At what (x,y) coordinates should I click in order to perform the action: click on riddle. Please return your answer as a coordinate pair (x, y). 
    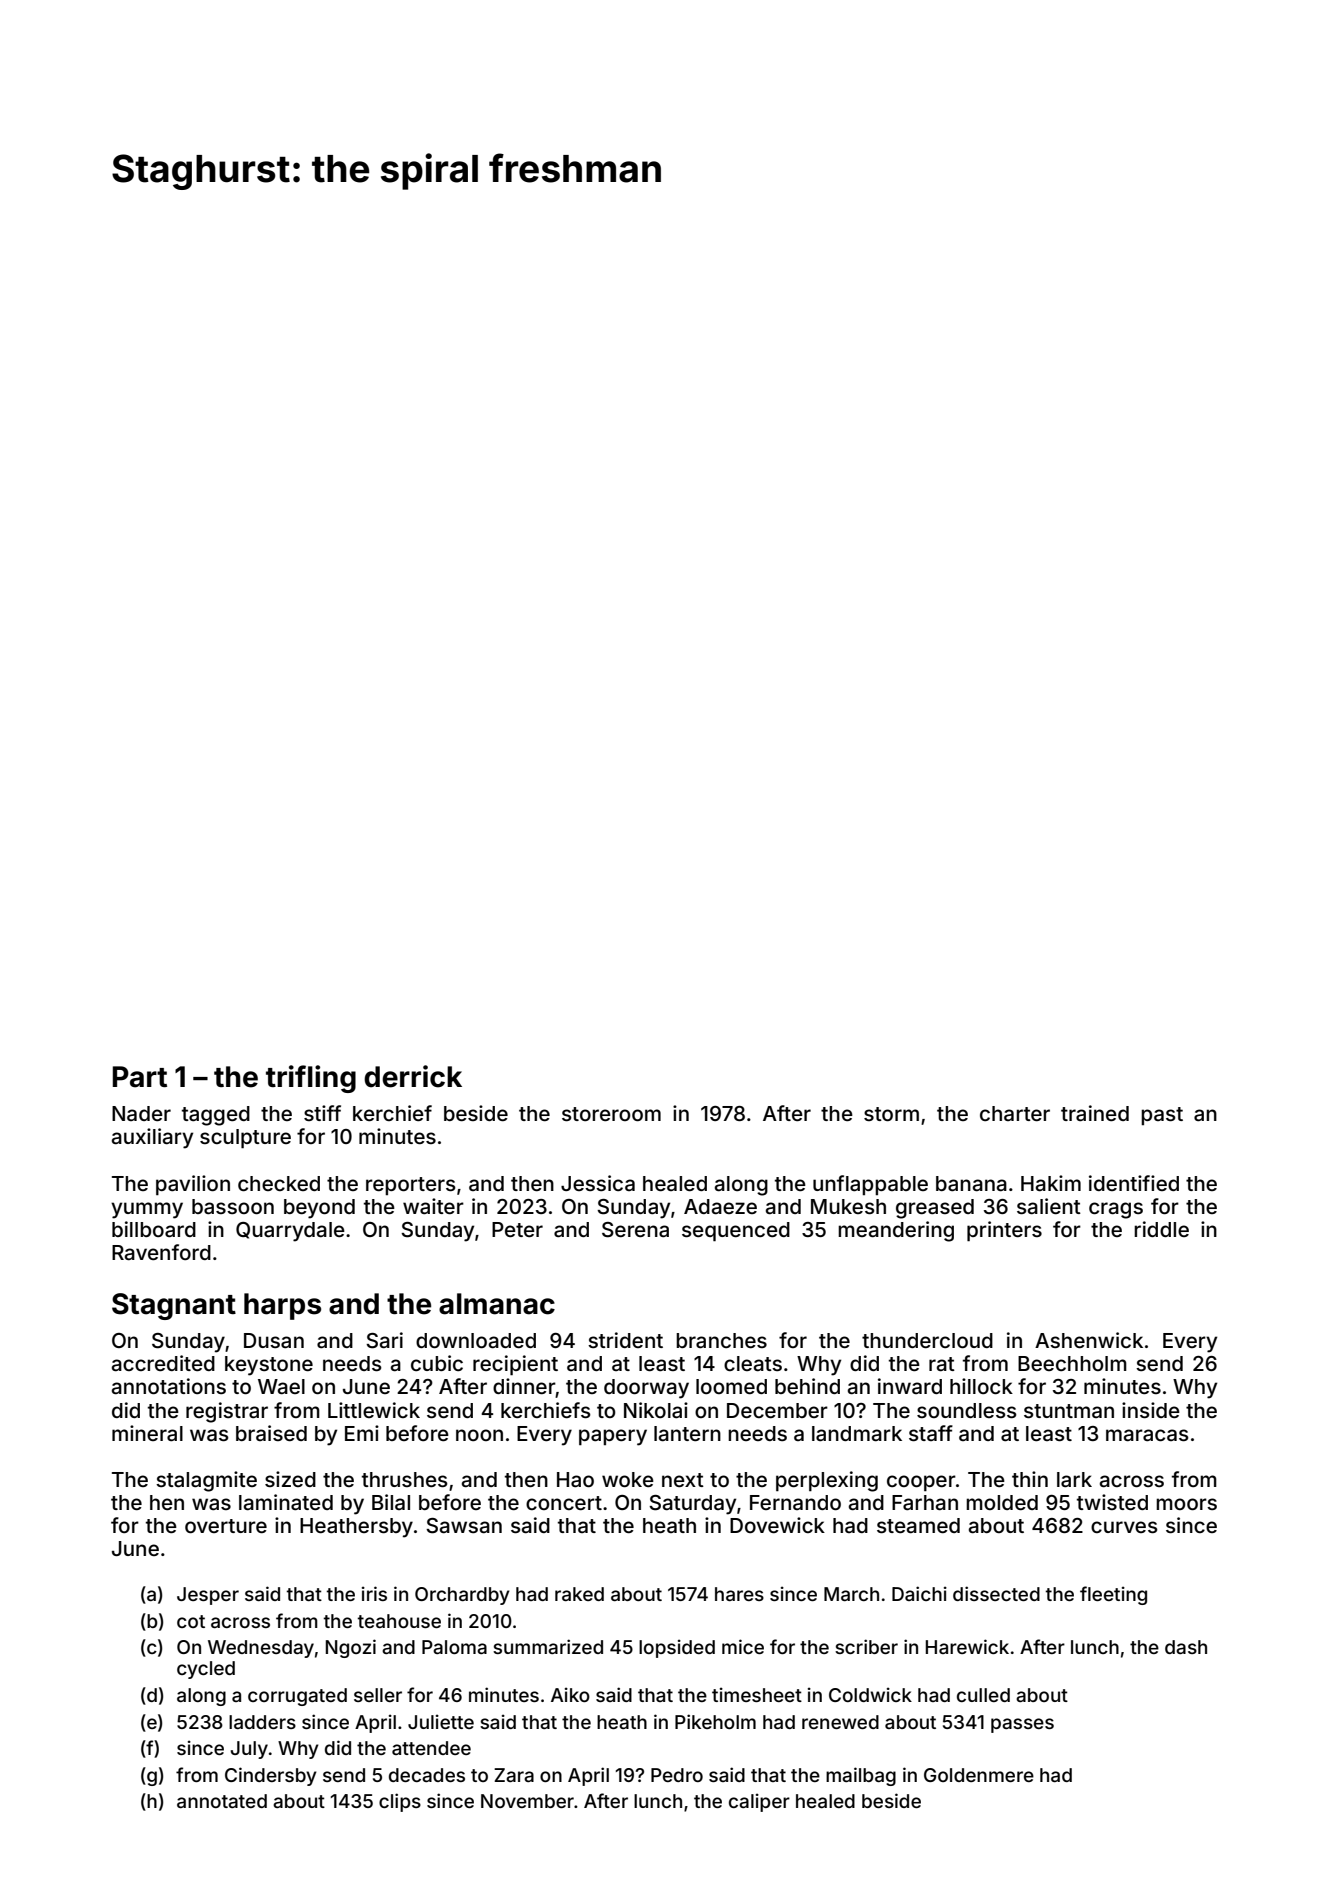
    Looking at the image, I should click on (1161, 1229).
